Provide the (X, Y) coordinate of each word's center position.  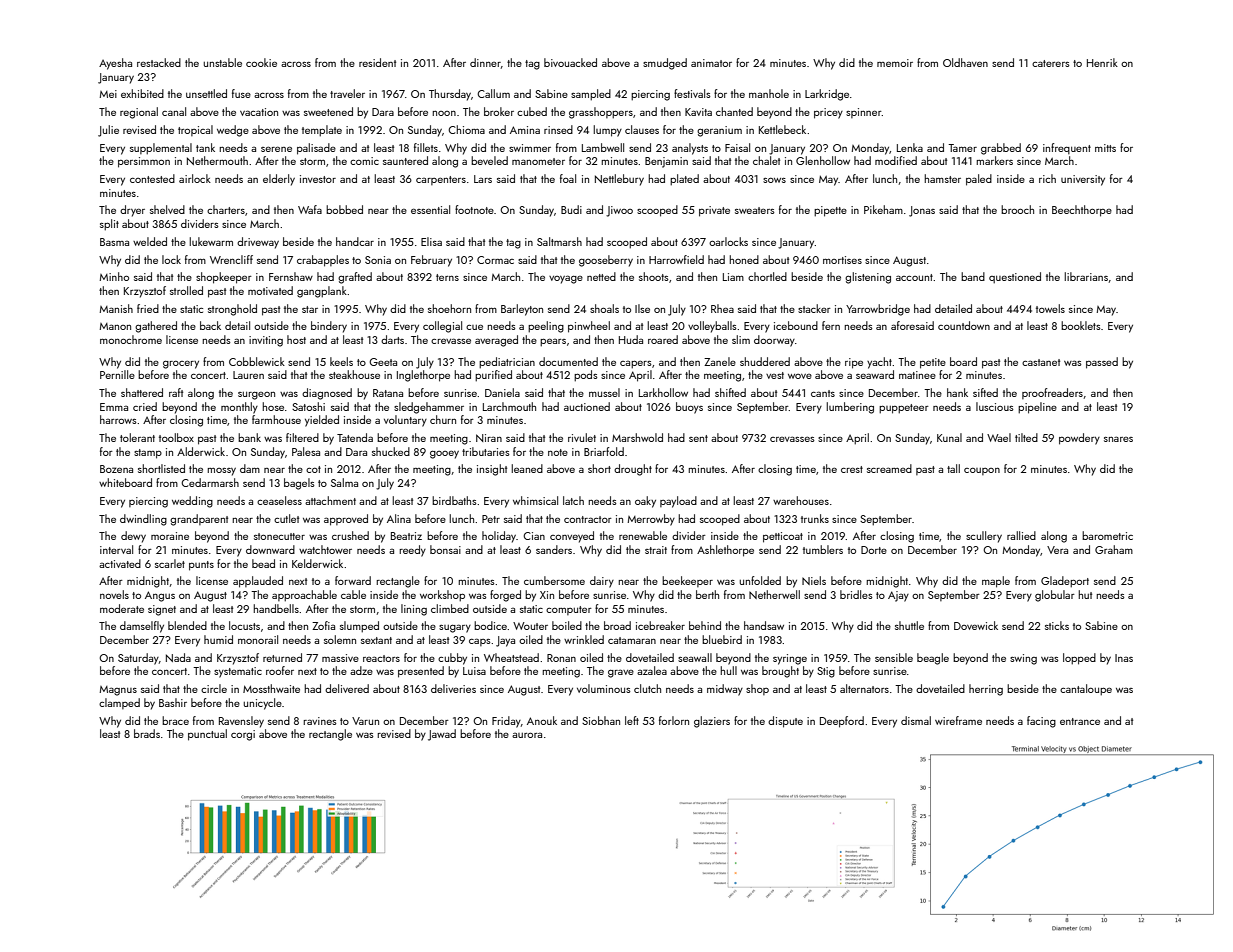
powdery (1079, 439)
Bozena (116, 469)
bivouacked (570, 62)
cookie (261, 62)
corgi (243, 735)
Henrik (1102, 62)
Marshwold (637, 437)
